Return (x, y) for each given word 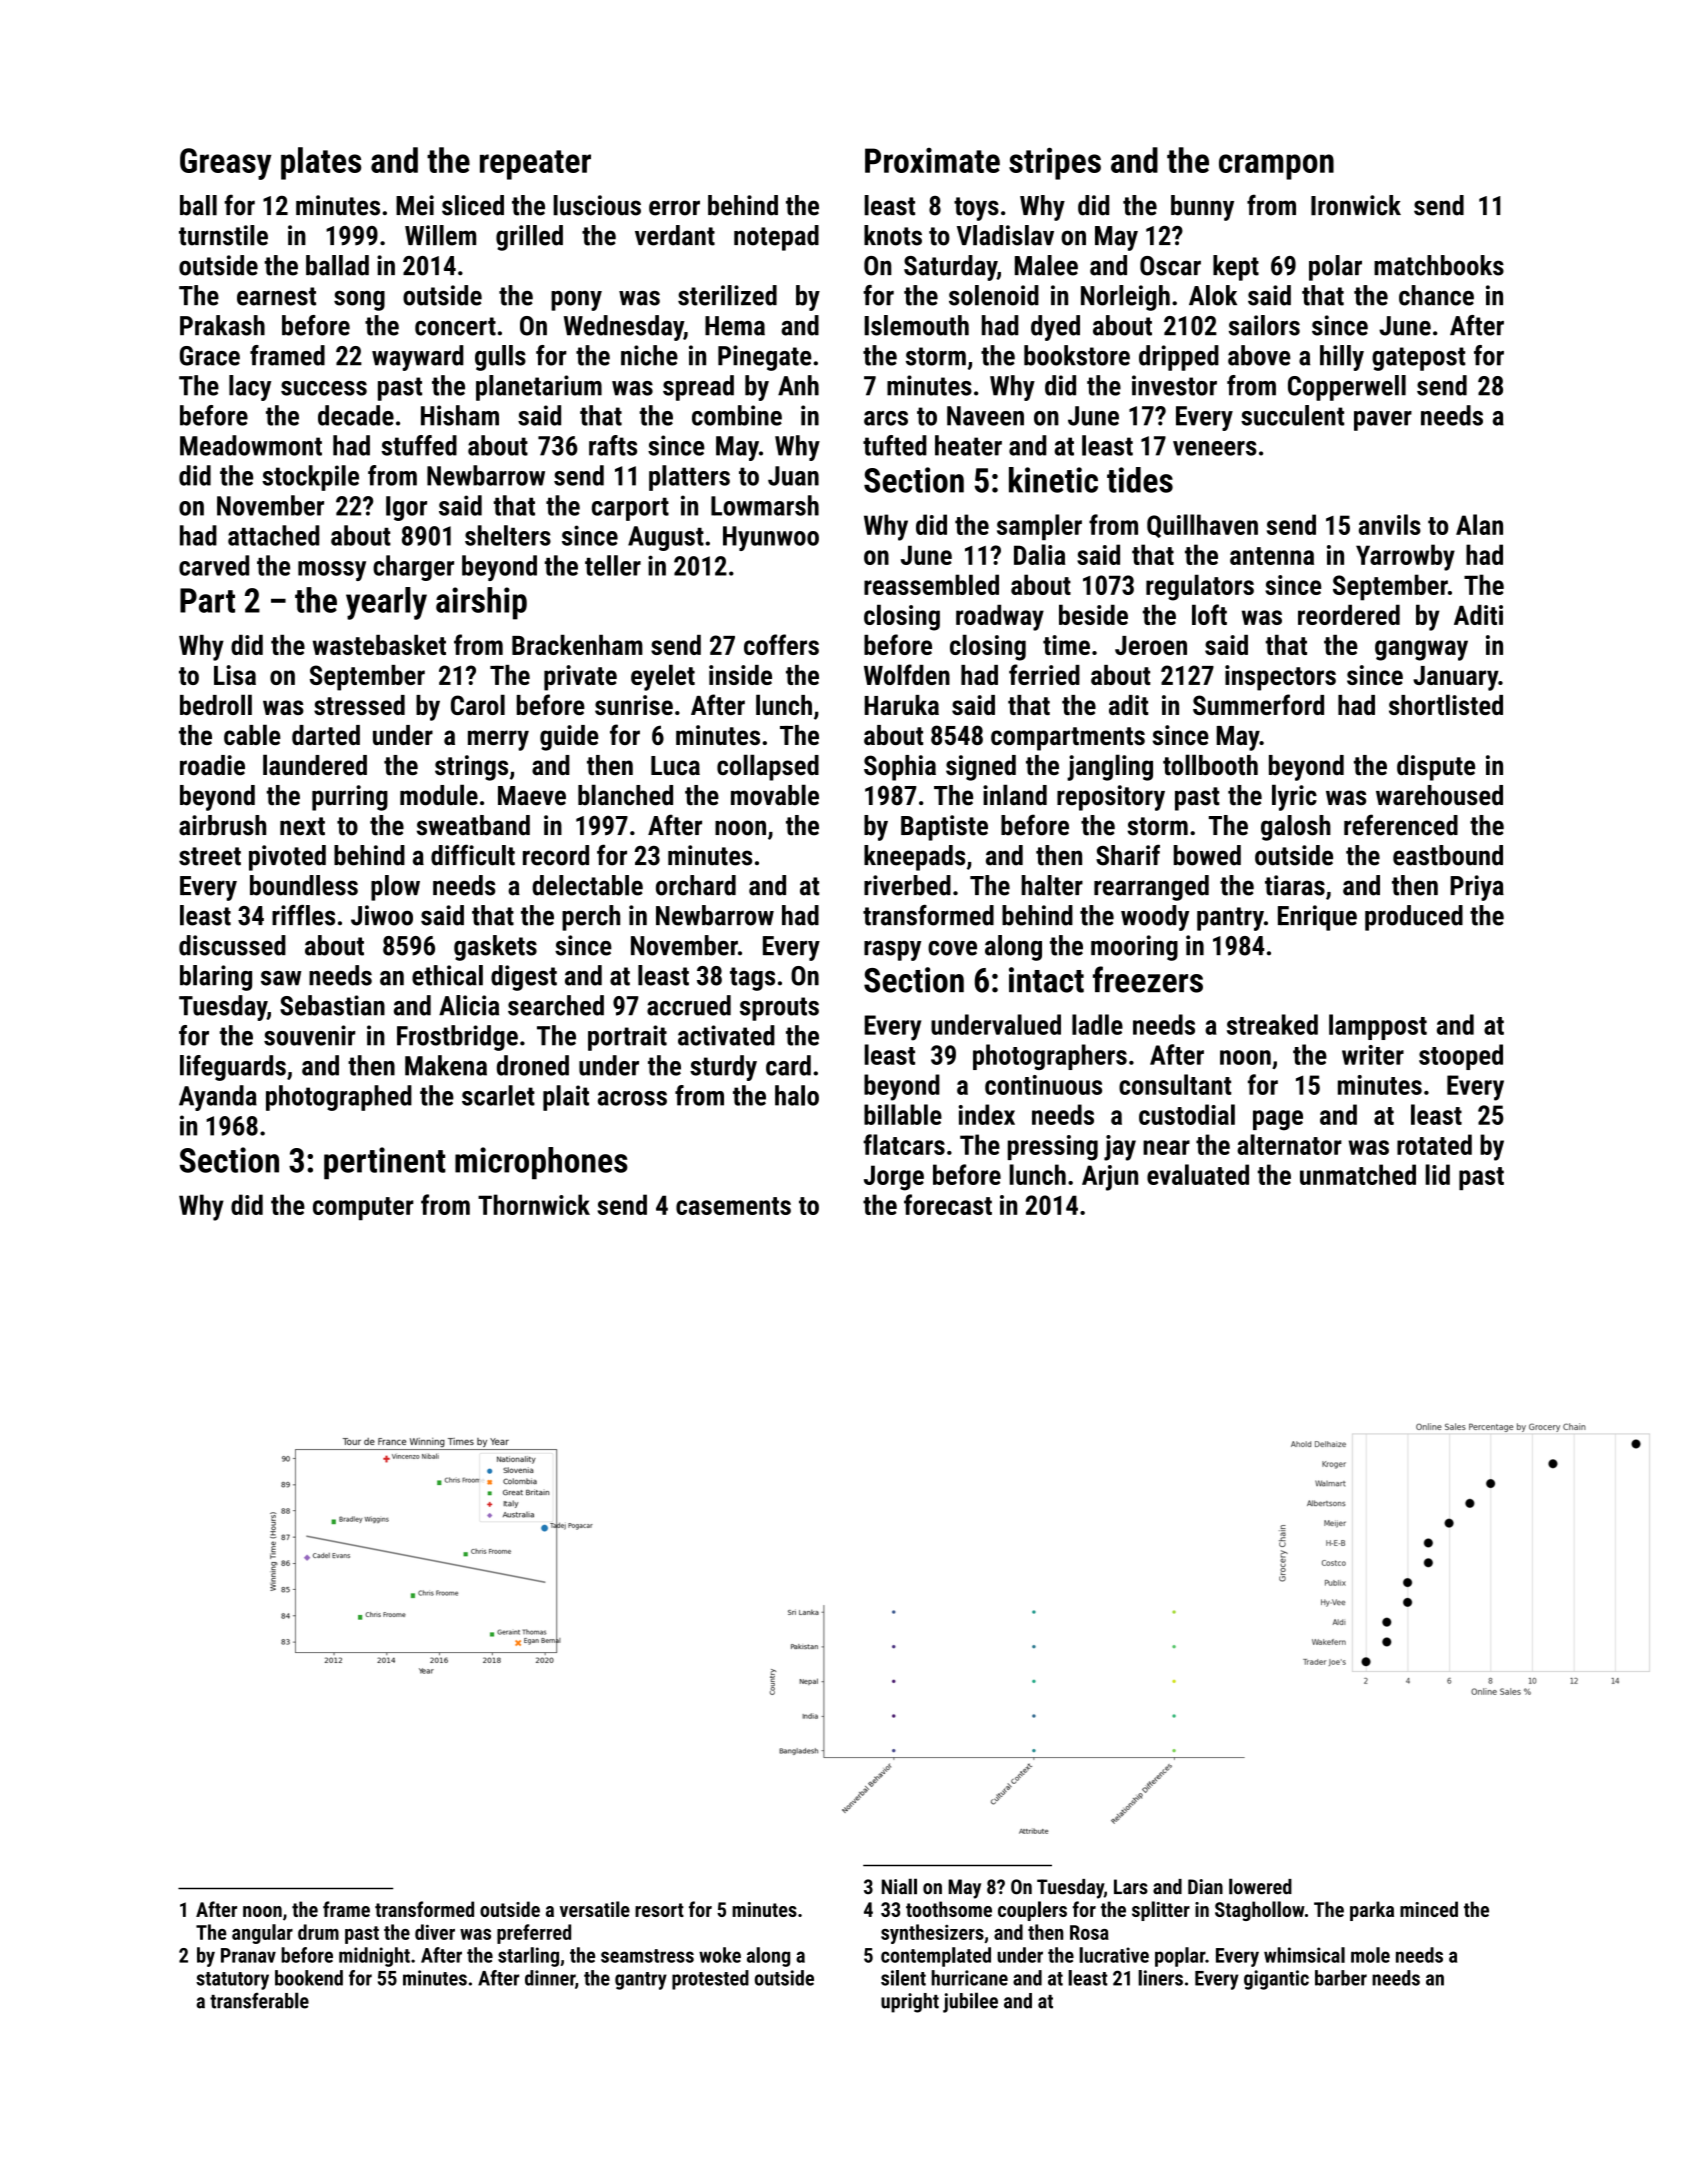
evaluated (1198, 1174)
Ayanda (218, 1098)
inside (740, 675)
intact (1046, 980)
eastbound (1448, 855)
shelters (508, 535)
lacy (250, 388)
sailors (1264, 325)
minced (1429, 1909)
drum (318, 1932)
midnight (374, 1957)
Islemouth (916, 325)
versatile (595, 1909)
